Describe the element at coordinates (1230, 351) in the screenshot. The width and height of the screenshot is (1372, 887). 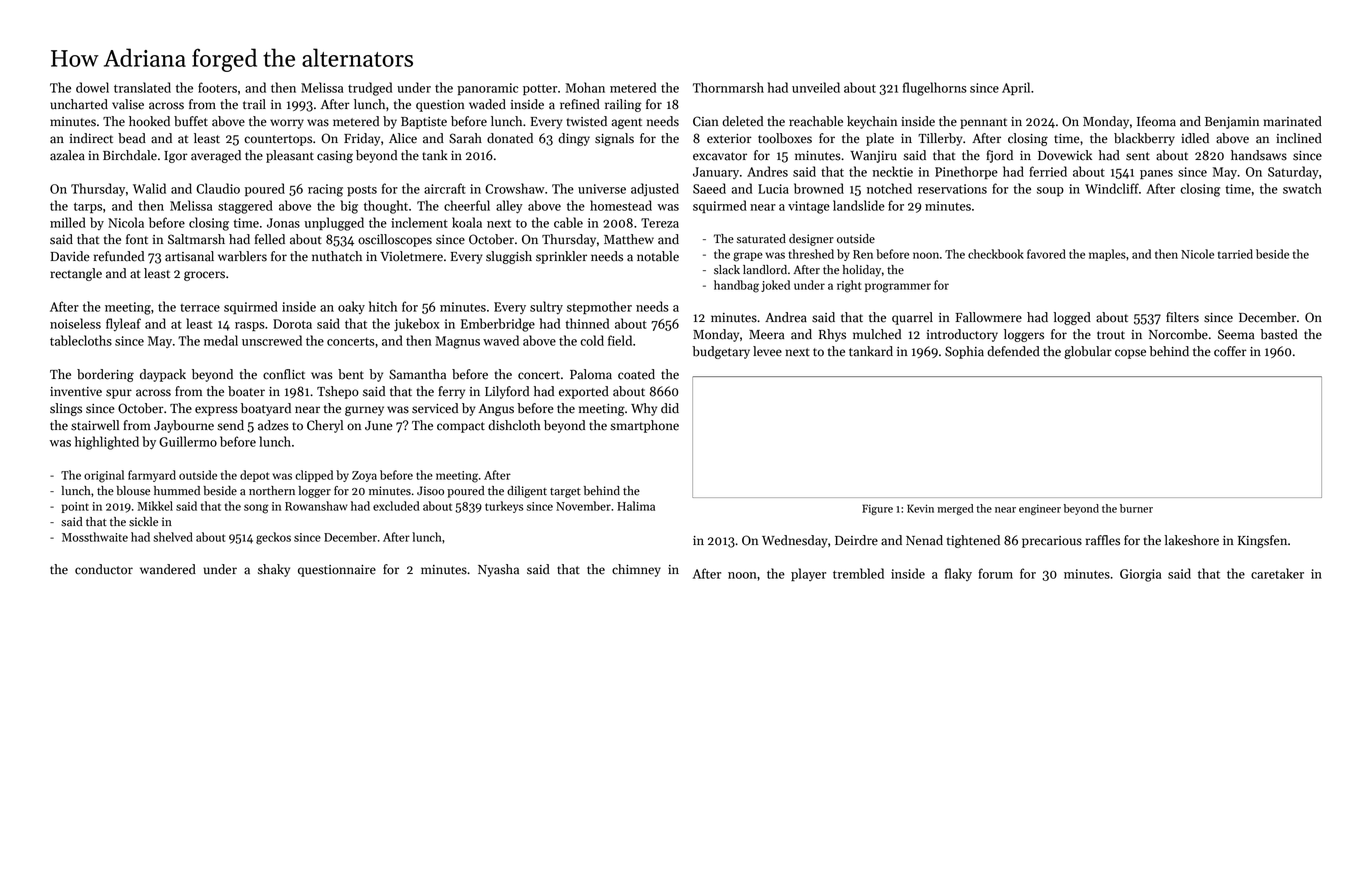
I see `coffer` at that location.
